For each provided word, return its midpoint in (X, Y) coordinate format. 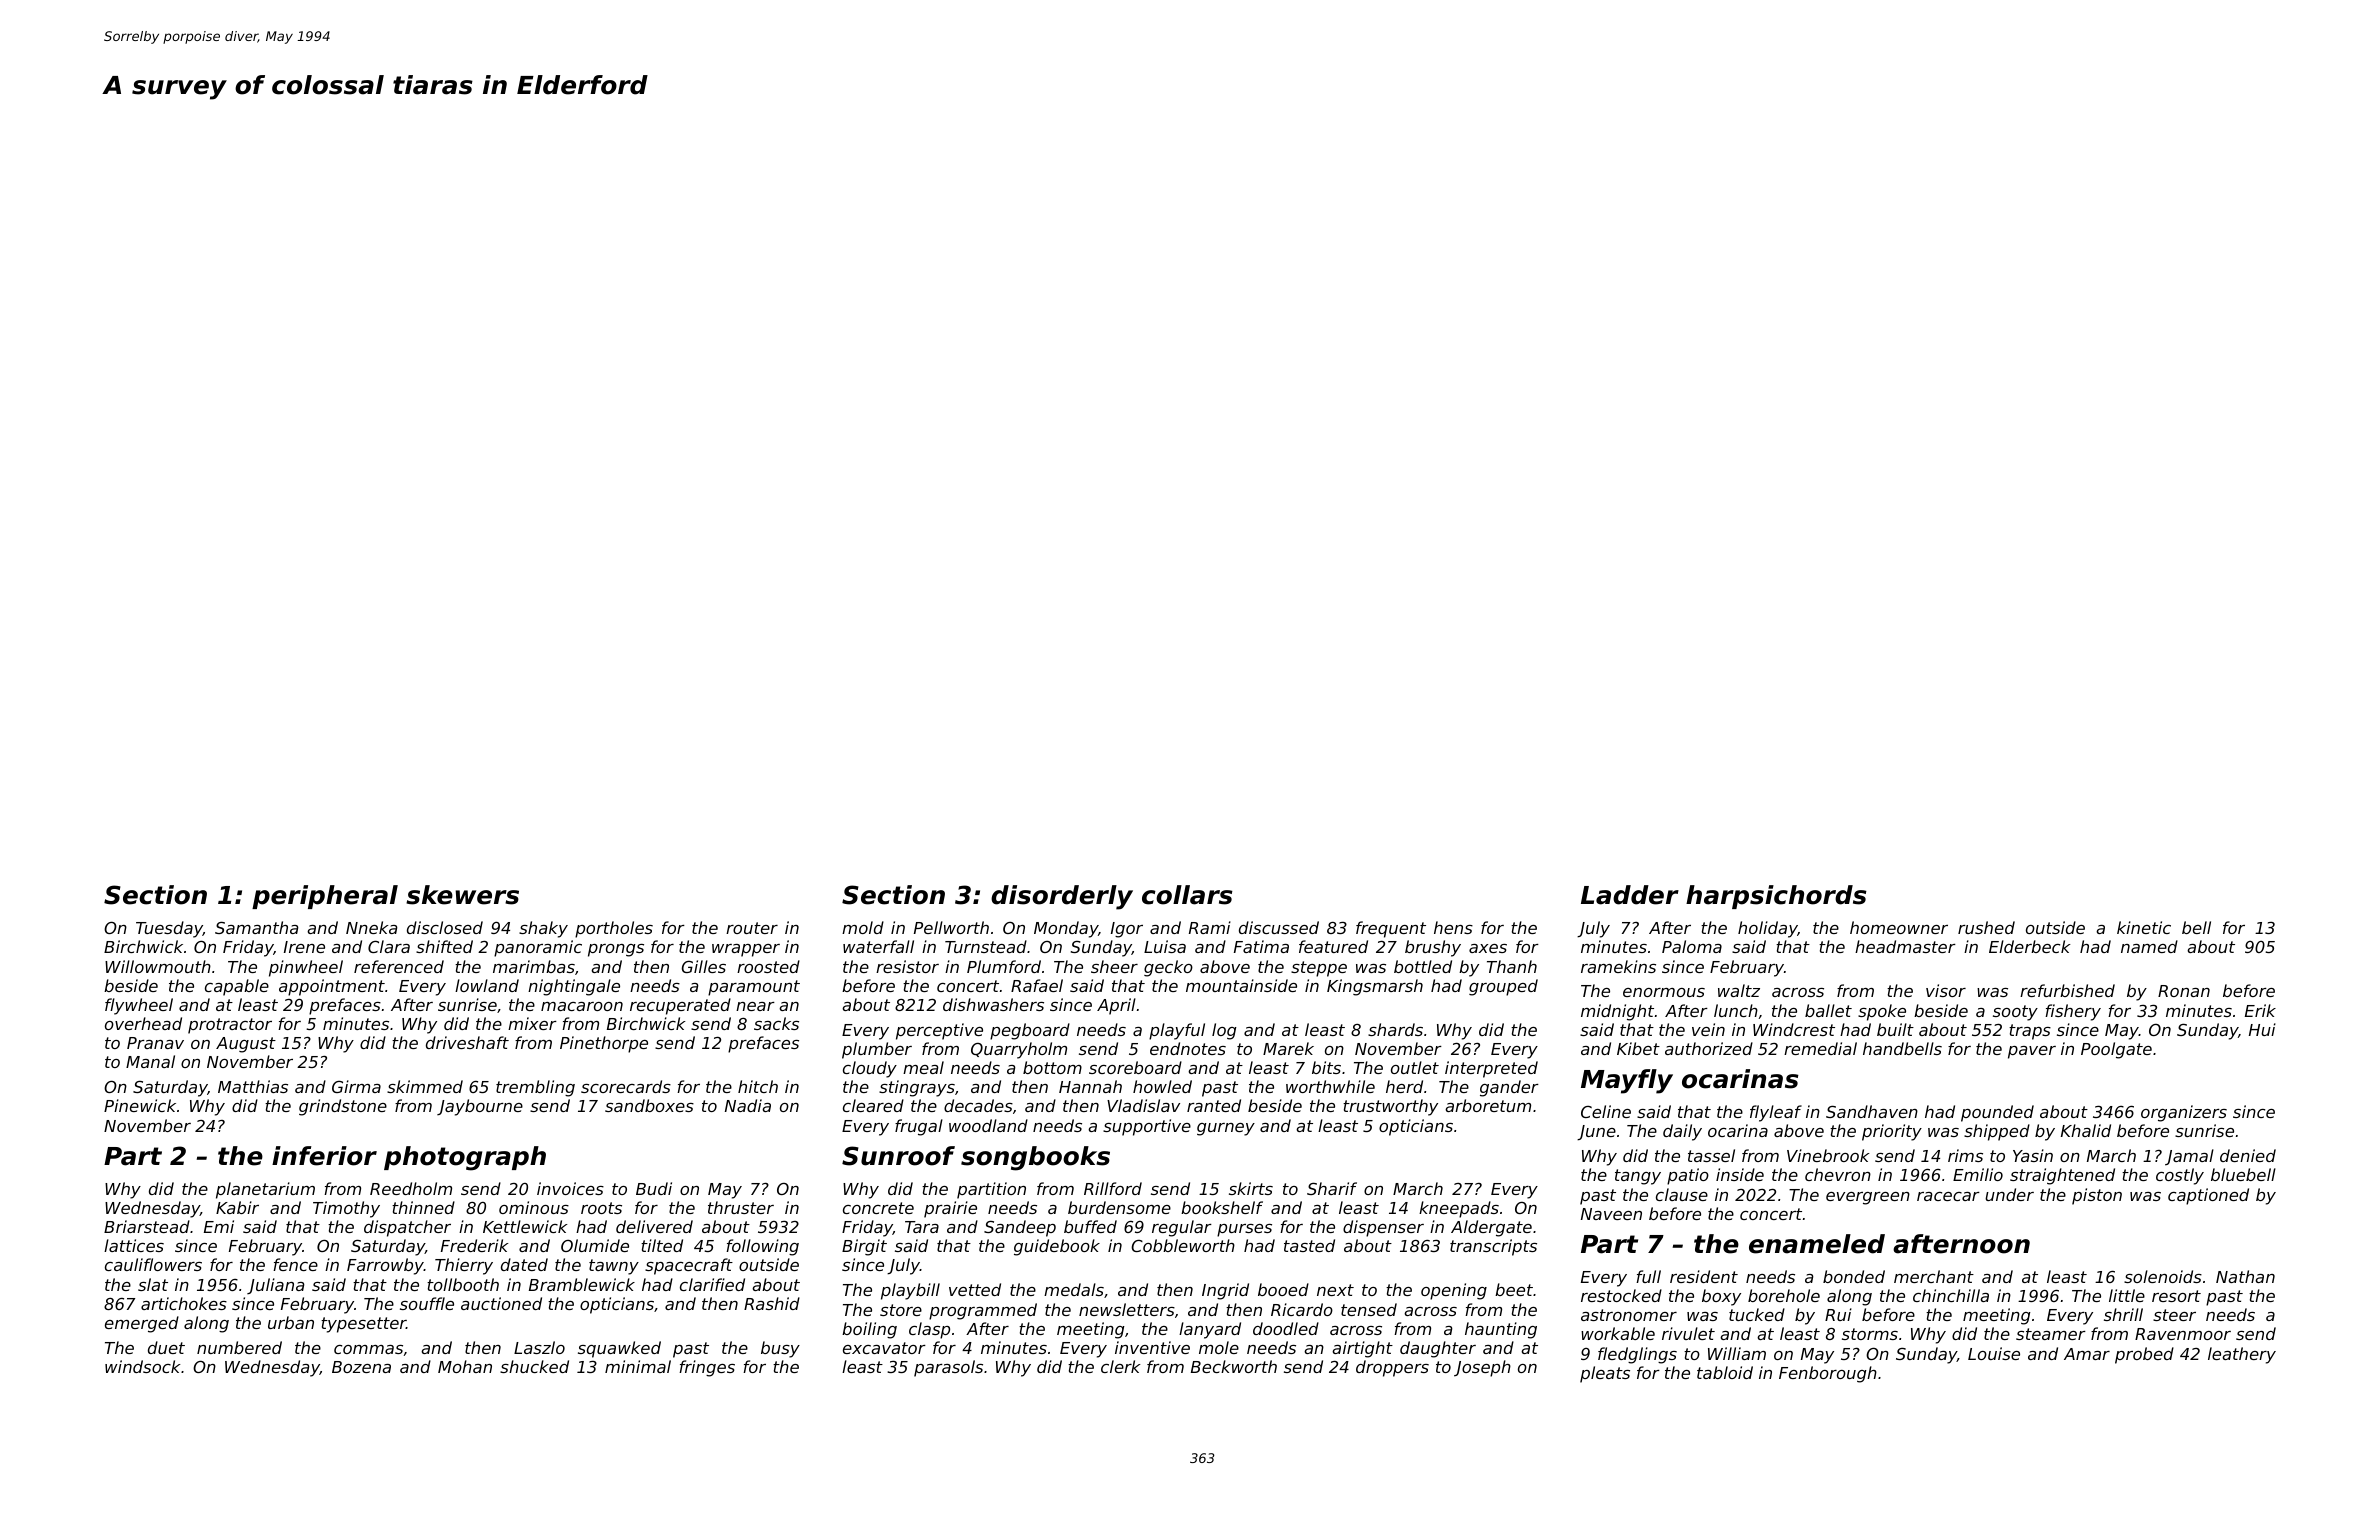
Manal (150, 1061)
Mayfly (1627, 1081)
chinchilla (1951, 1295)
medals (1074, 1289)
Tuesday (169, 929)
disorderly (1062, 897)
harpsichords (1776, 897)
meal (923, 1067)
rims (1965, 1155)
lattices (134, 1245)
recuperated (680, 1006)
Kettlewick (525, 1226)
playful (1177, 1031)
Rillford (1113, 1188)
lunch (1736, 1010)
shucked (534, 1366)
